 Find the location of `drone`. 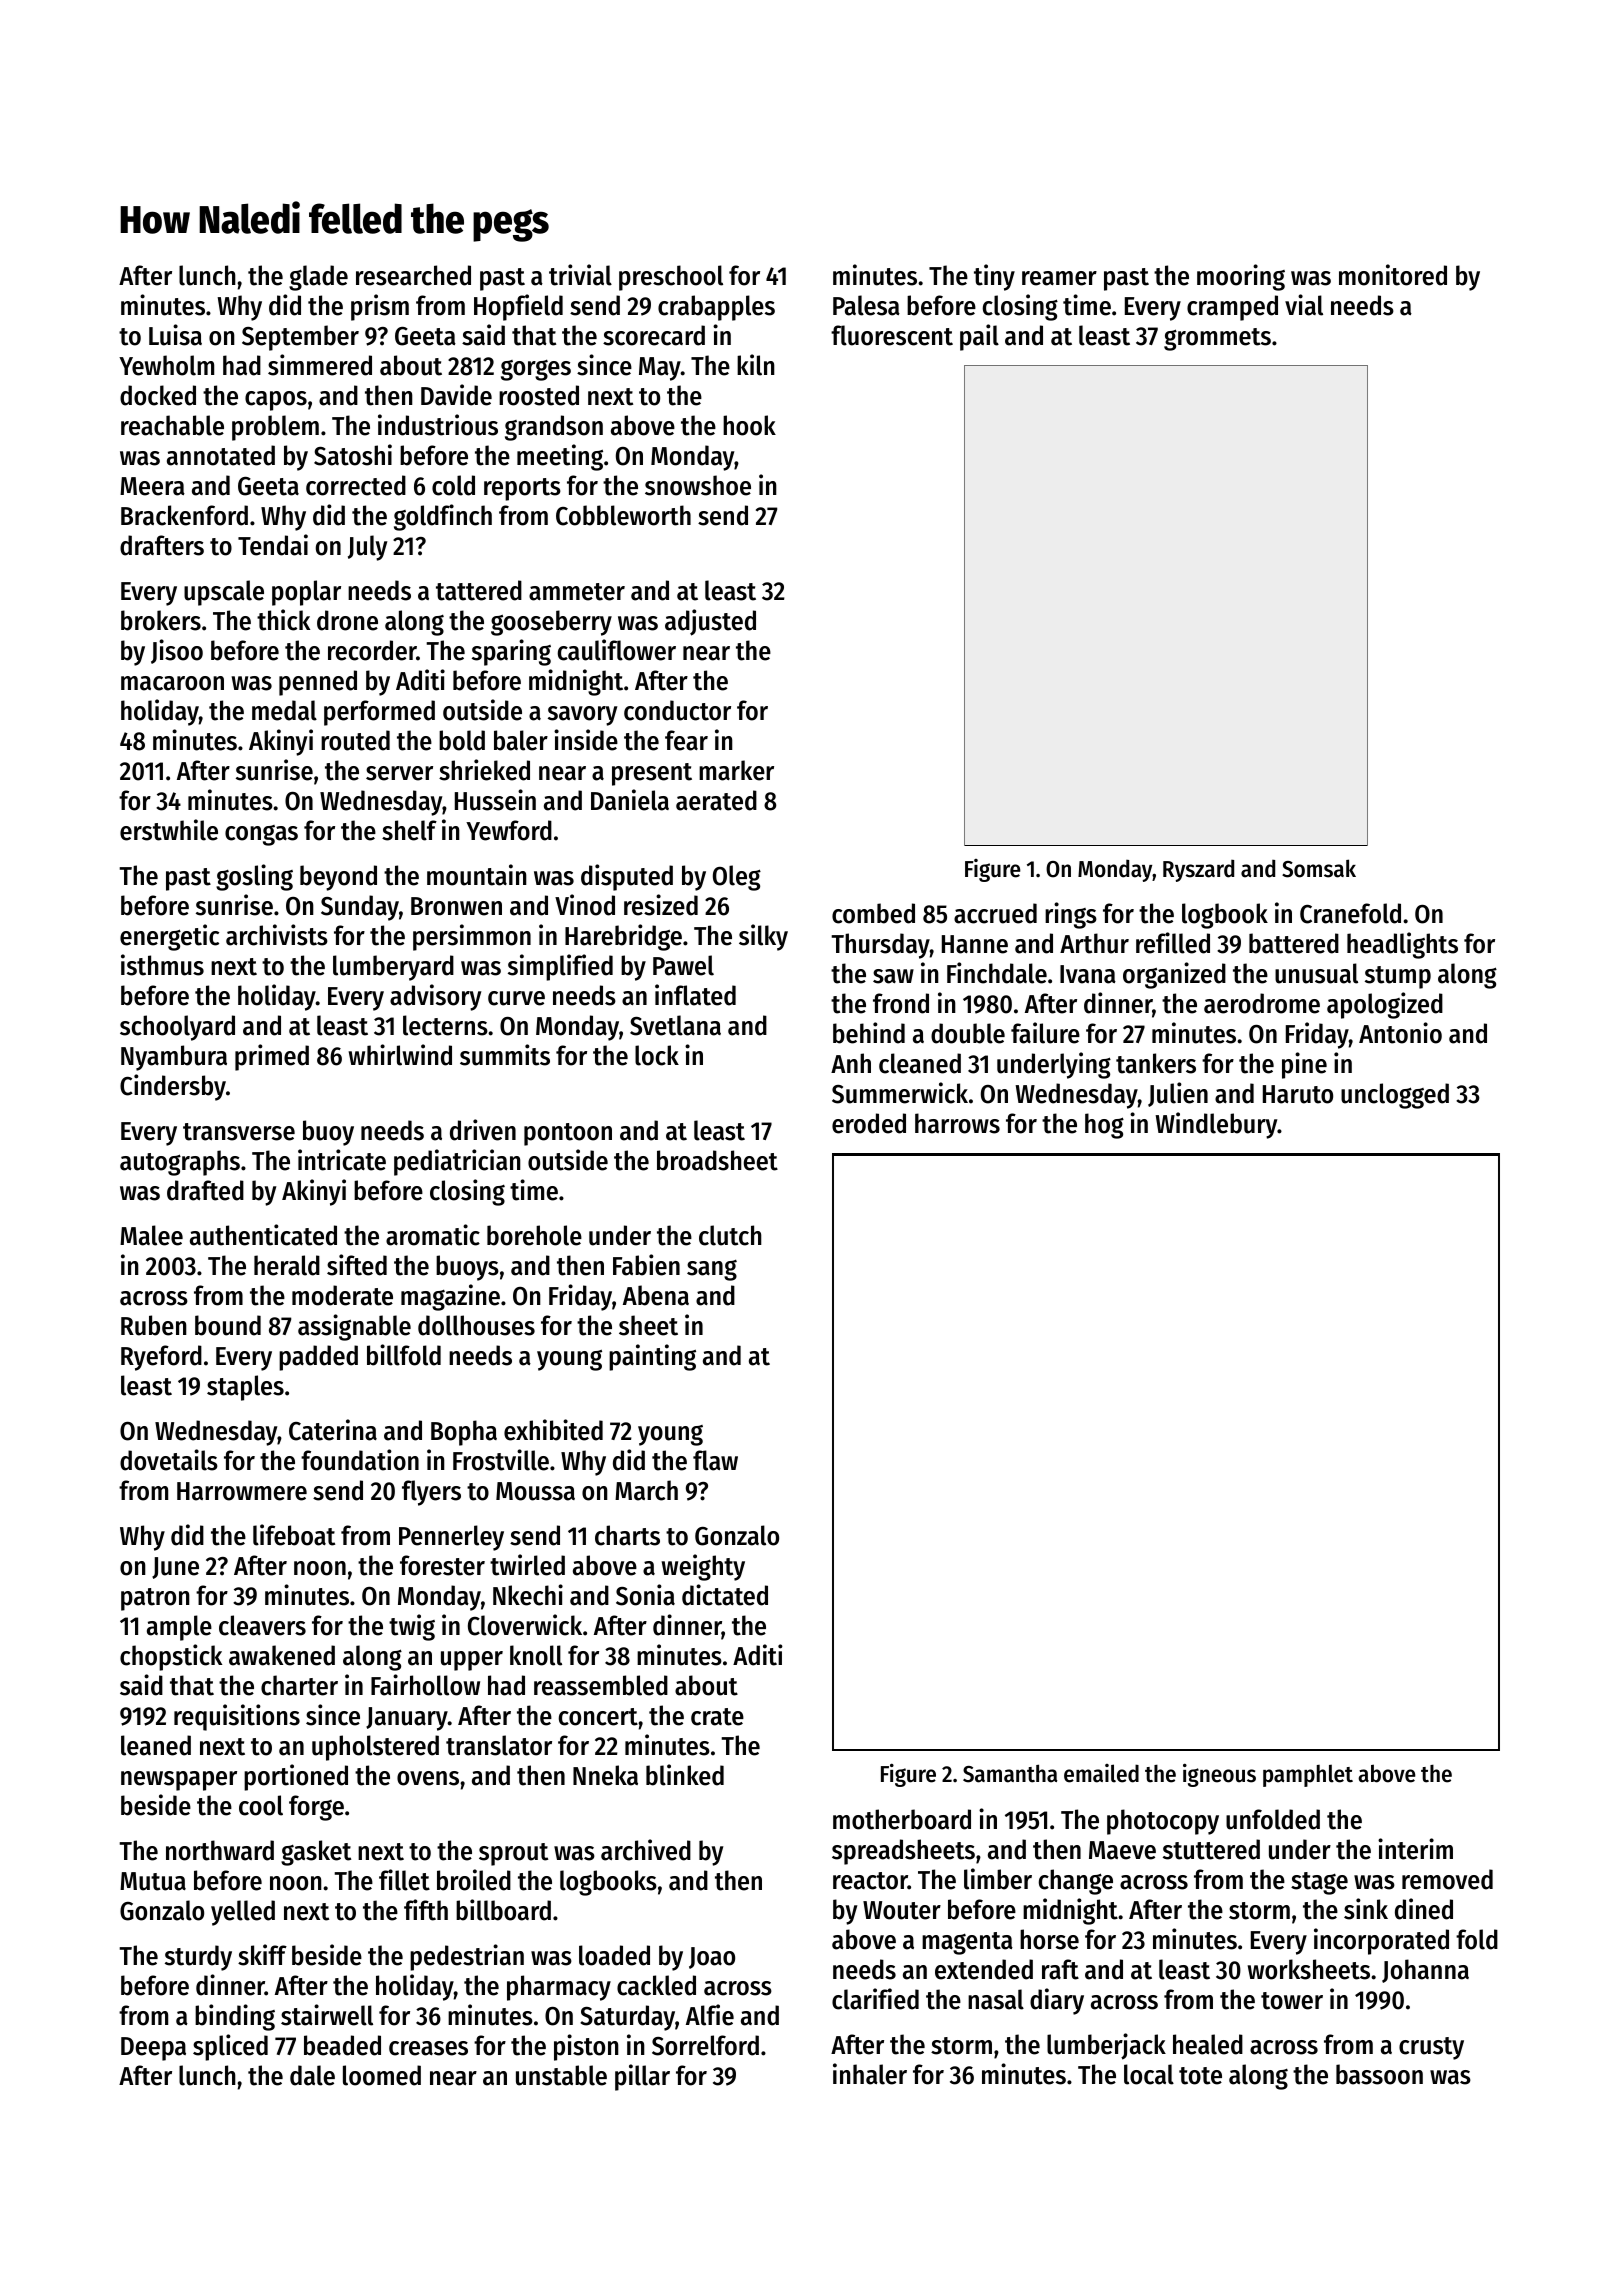

drone is located at coordinates (347, 620).
